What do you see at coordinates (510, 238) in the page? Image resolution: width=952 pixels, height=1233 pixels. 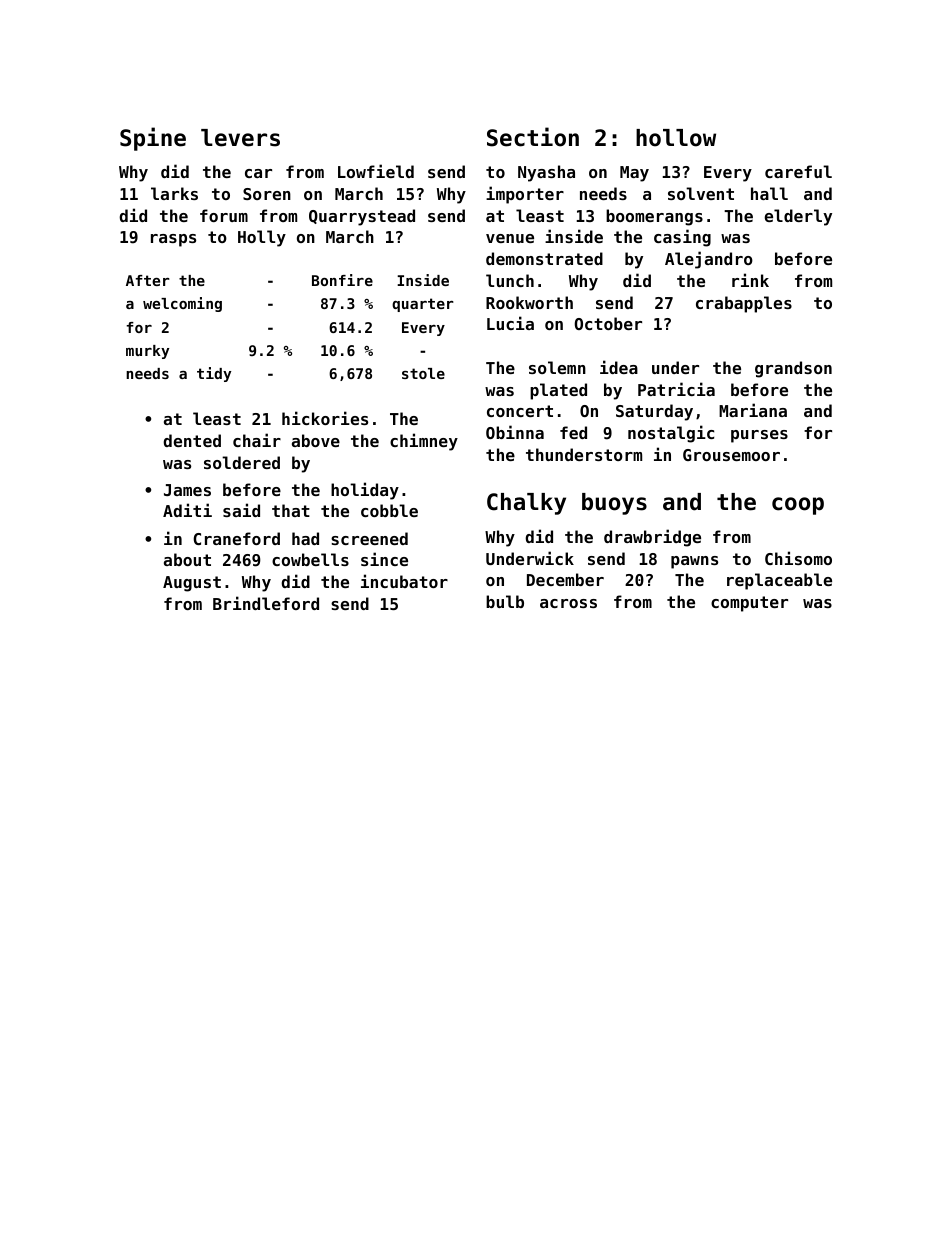 I see `venue` at bounding box center [510, 238].
